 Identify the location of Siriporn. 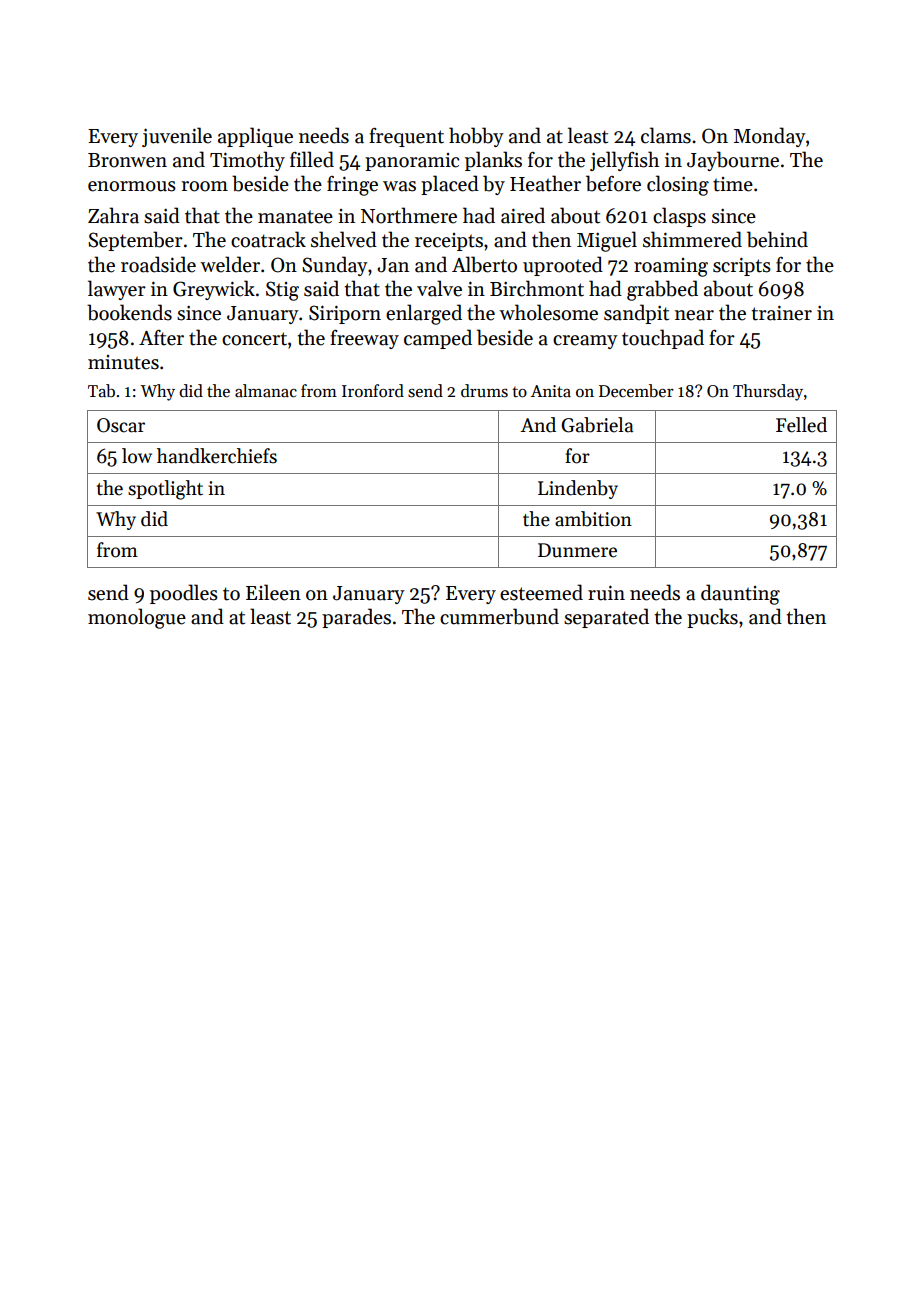
(345, 314).
